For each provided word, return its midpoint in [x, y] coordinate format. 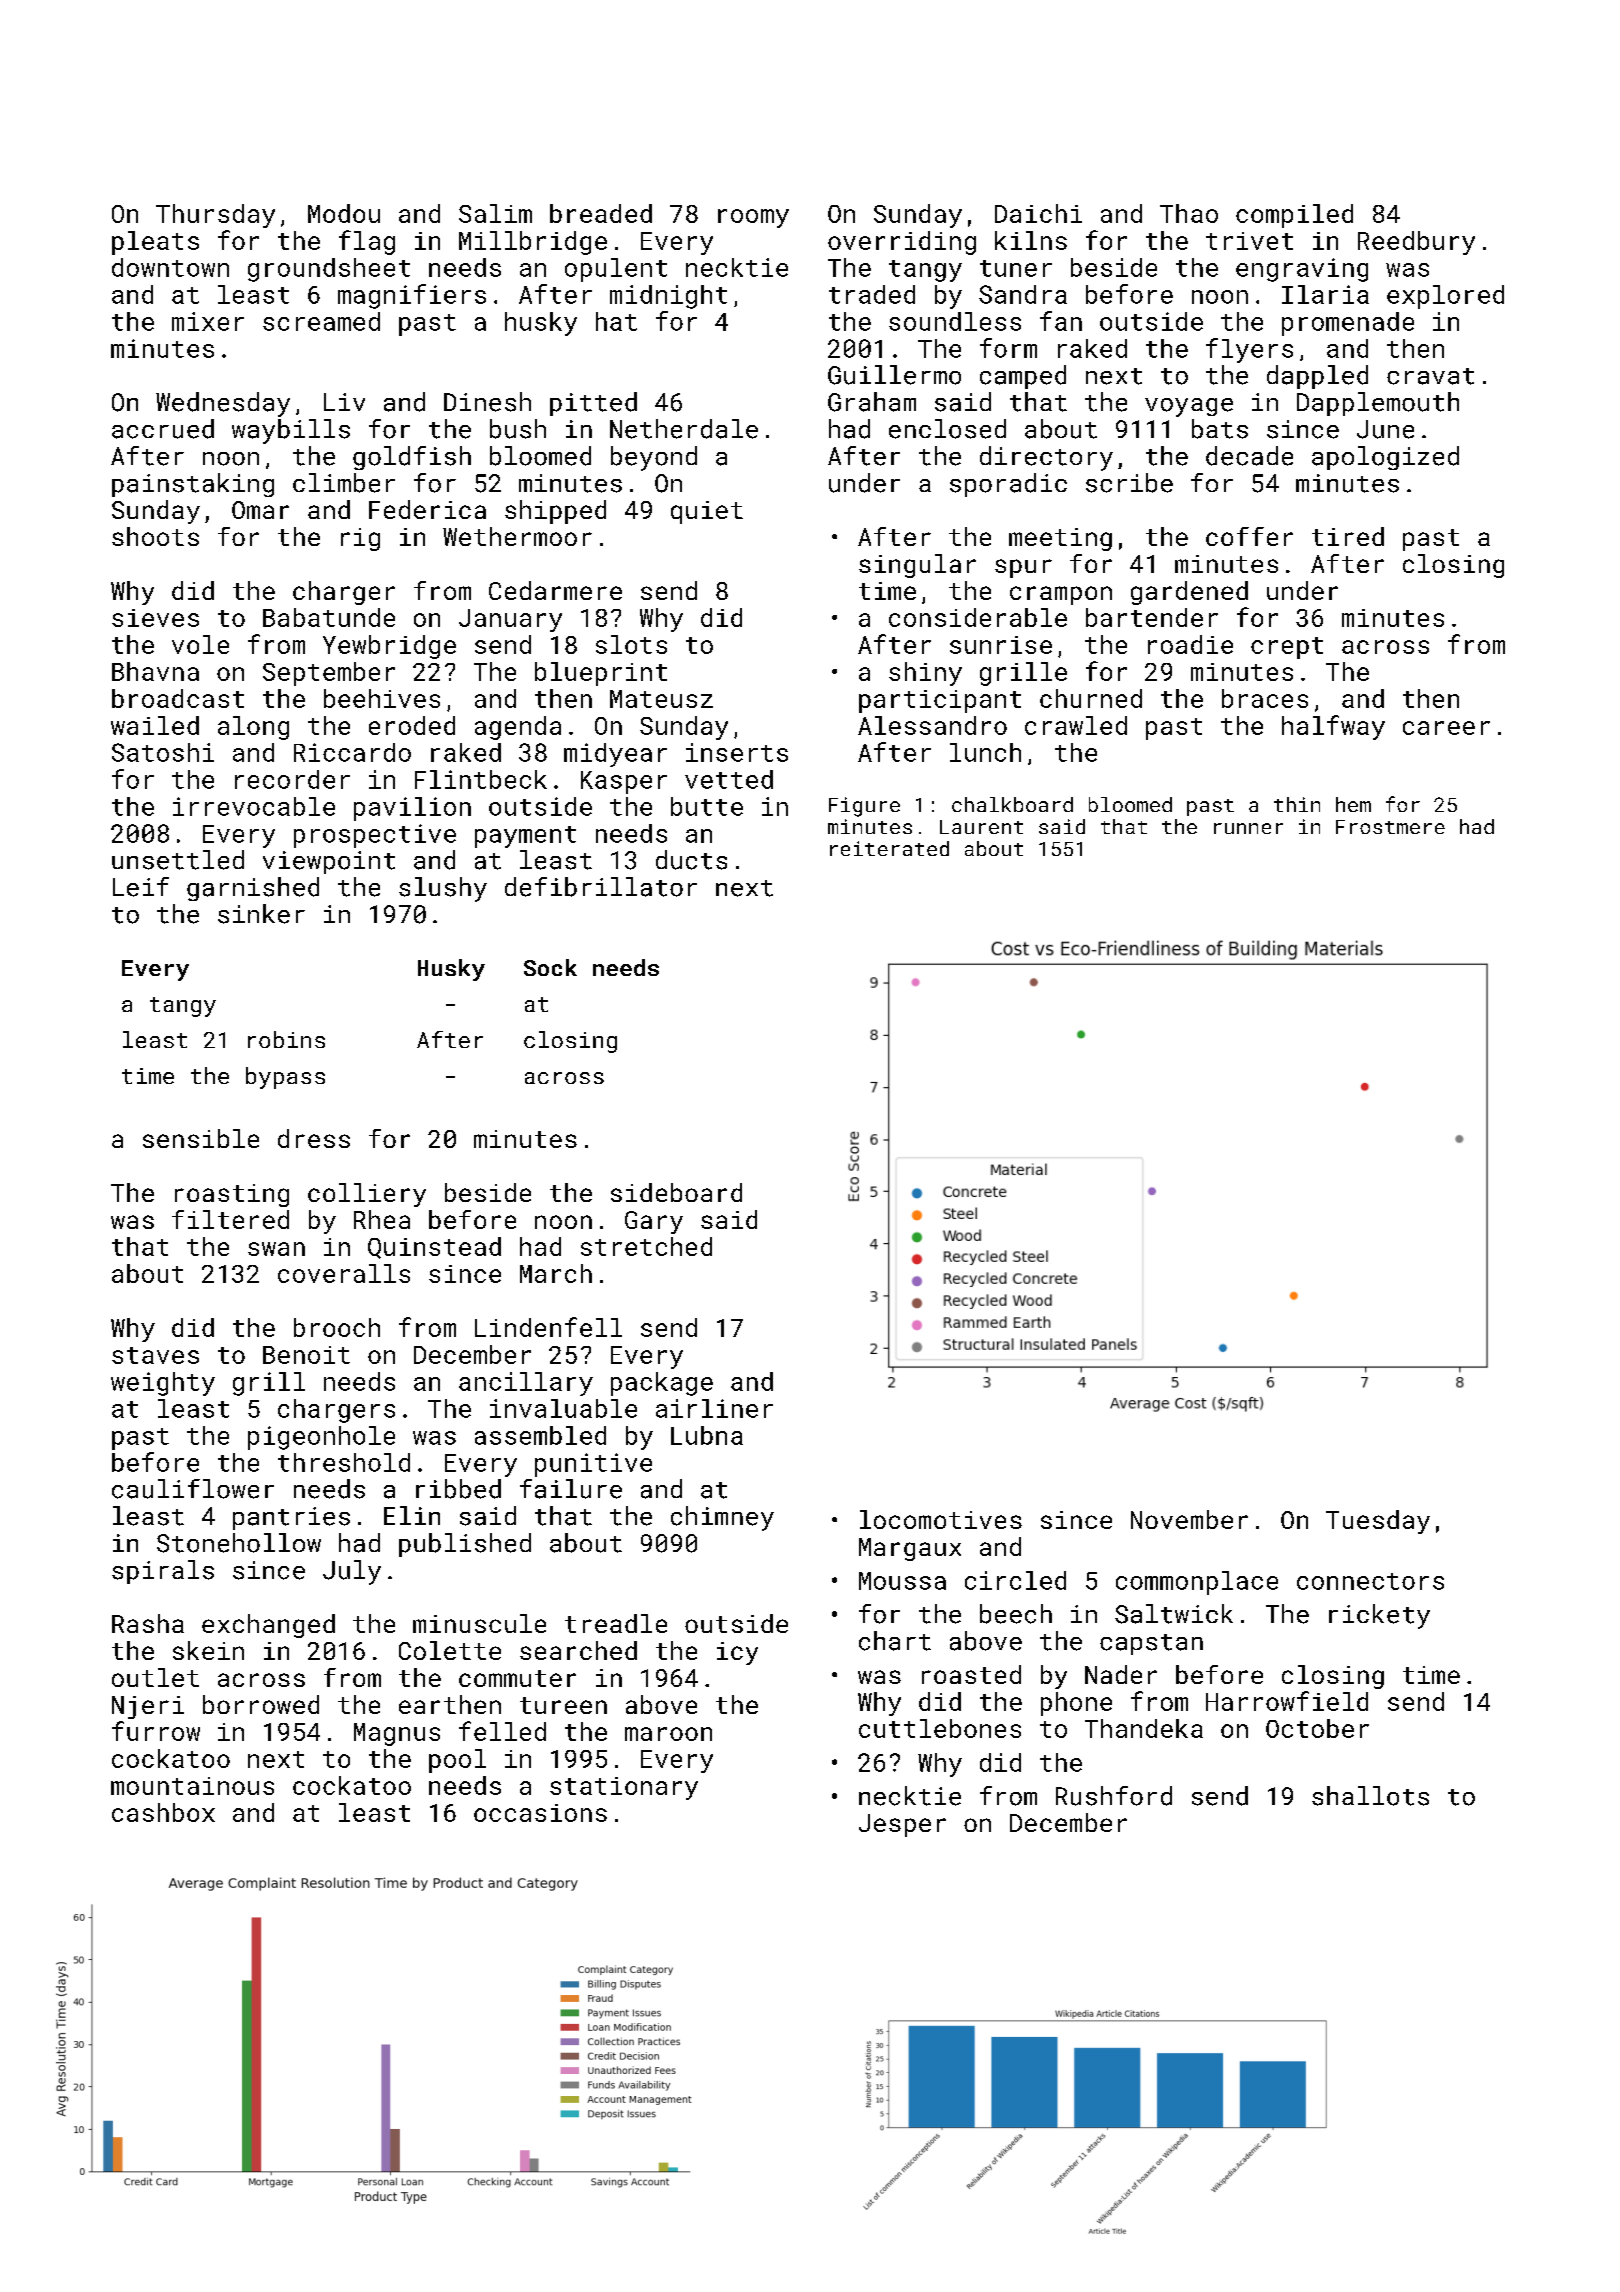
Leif [141, 887]
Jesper [902, 1825]
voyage [1189, 407]
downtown [170, 267]
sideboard [676, 1192]
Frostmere [1390, 827]
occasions [540, 1813]
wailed [155, 725]
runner [1248, 828]
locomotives [941, 1519]
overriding [902, 243]
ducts [691, 860]
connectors [1370, 1581]
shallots [1370, 1796]
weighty [163, 1384]
